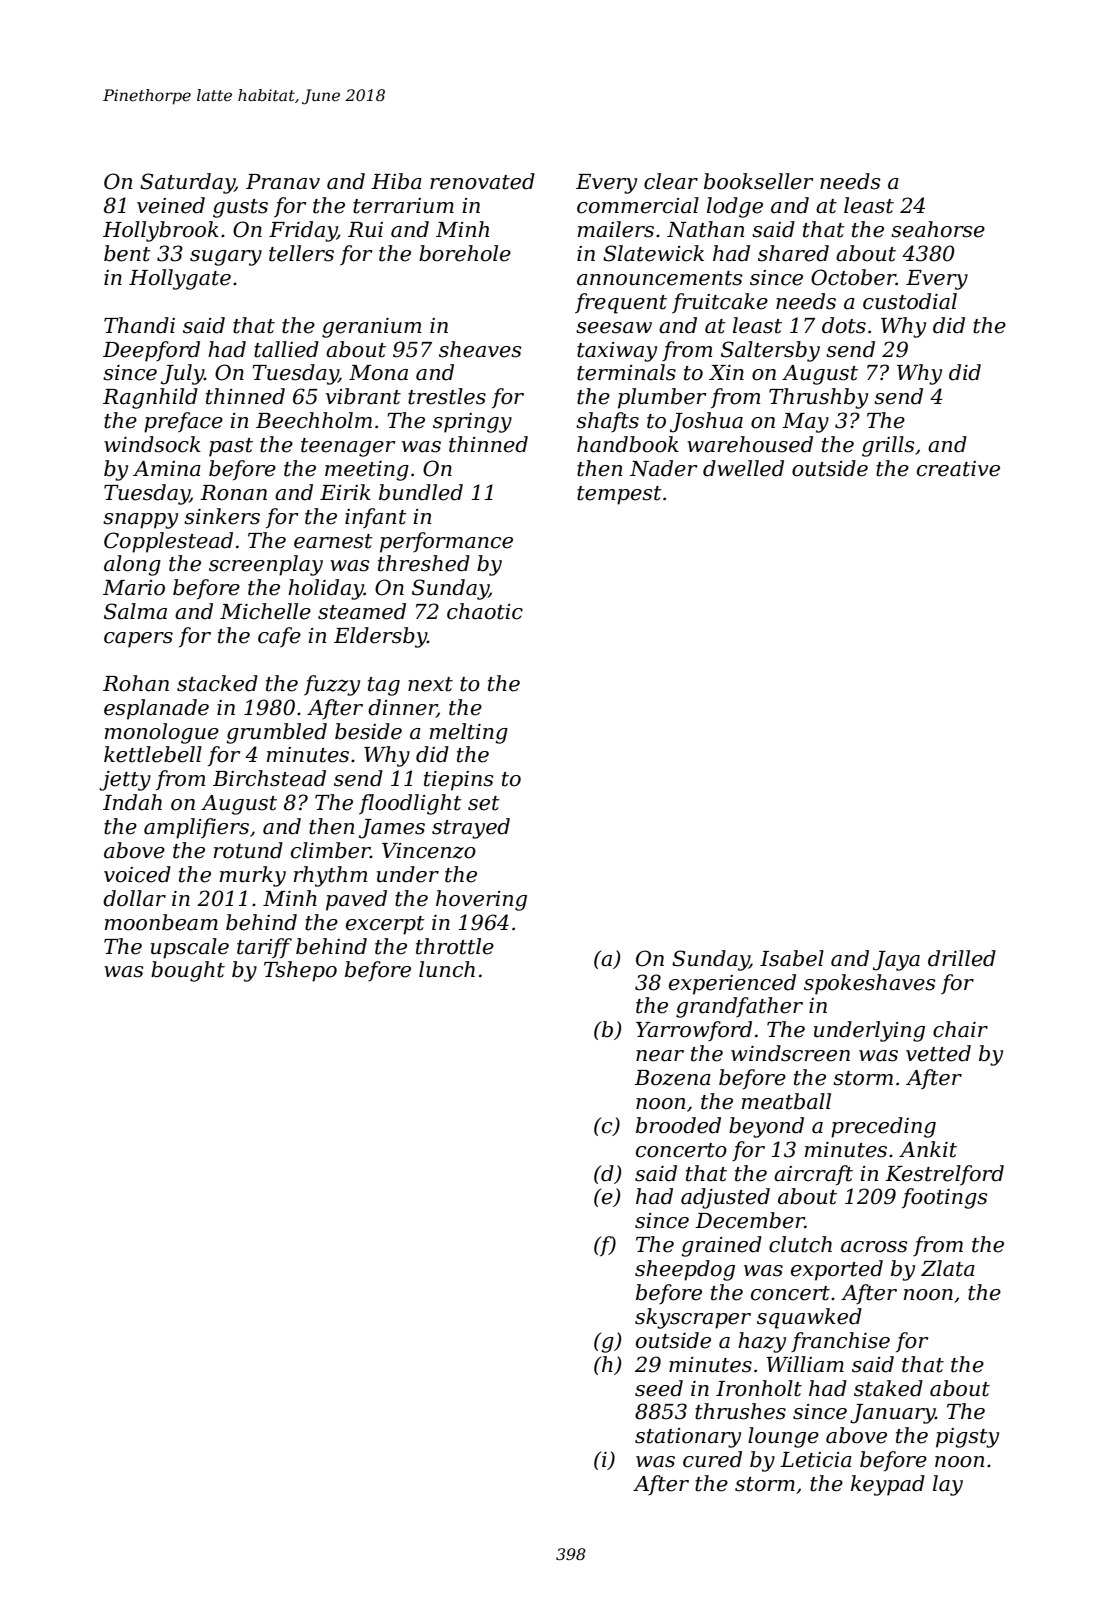  I want to click on tariff, so click(264, 948).
